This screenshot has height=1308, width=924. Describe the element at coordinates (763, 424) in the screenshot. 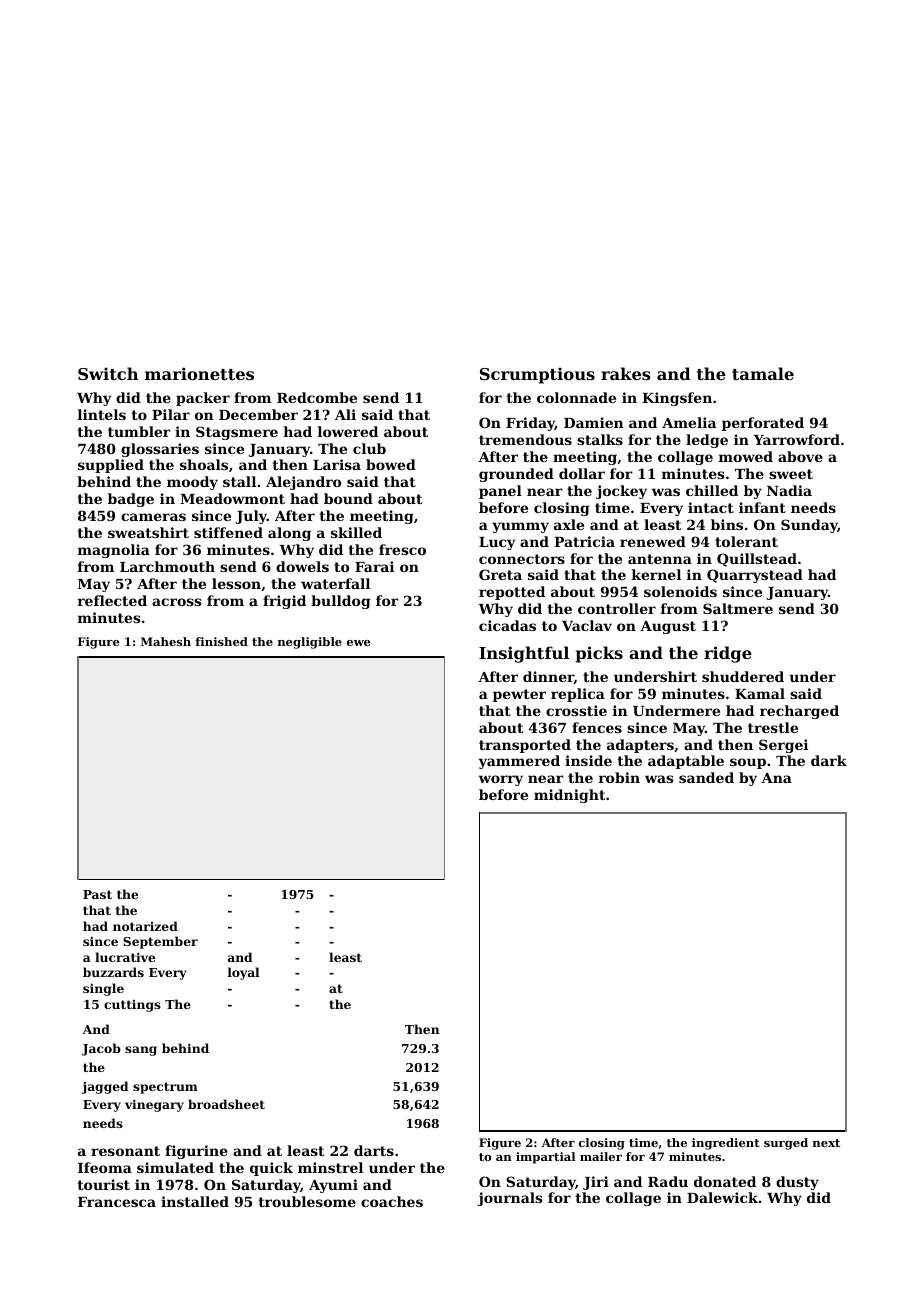

I see `perforated` at that location.
